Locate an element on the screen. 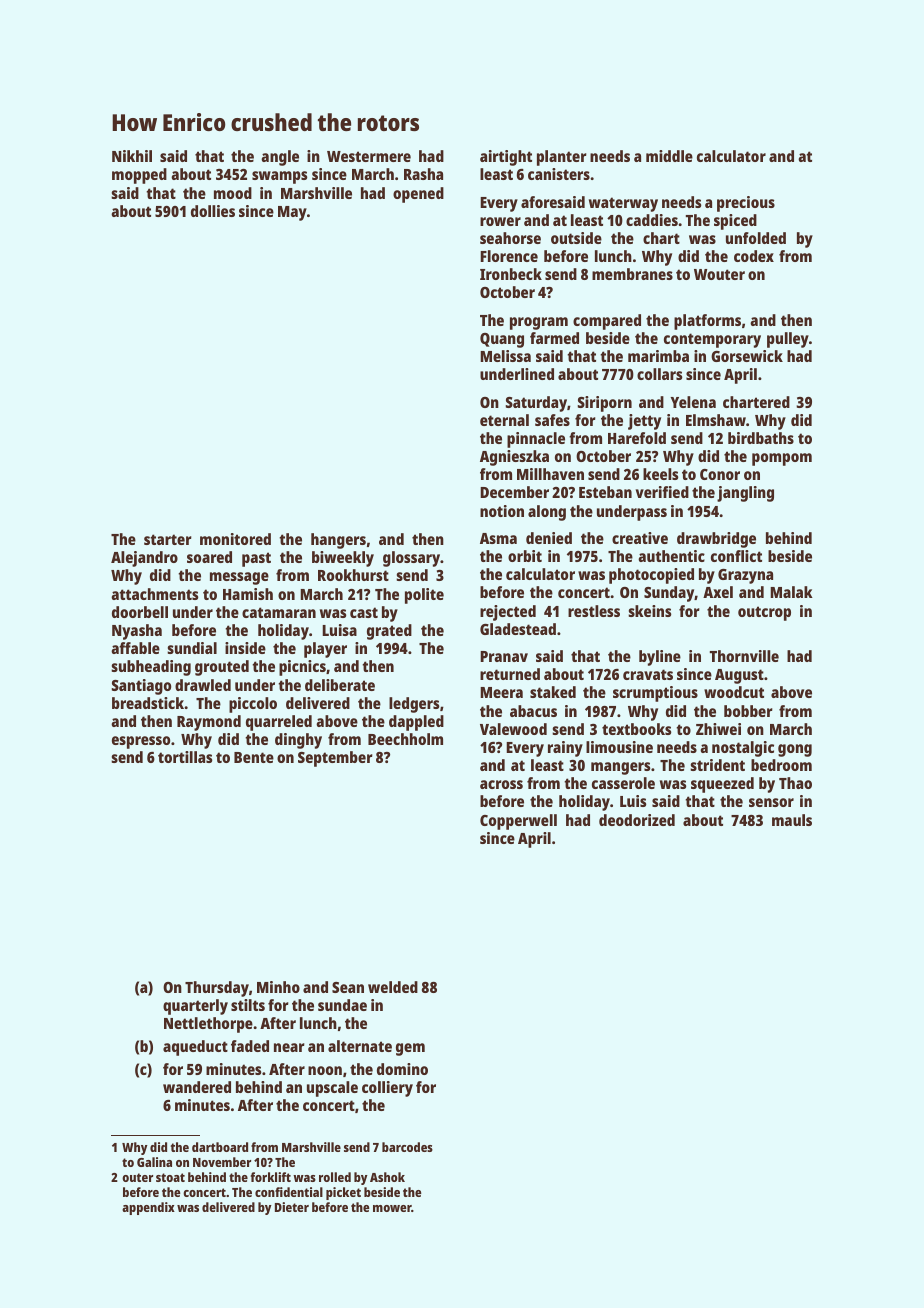  Nikhil is located at coordinates (132, 156).
